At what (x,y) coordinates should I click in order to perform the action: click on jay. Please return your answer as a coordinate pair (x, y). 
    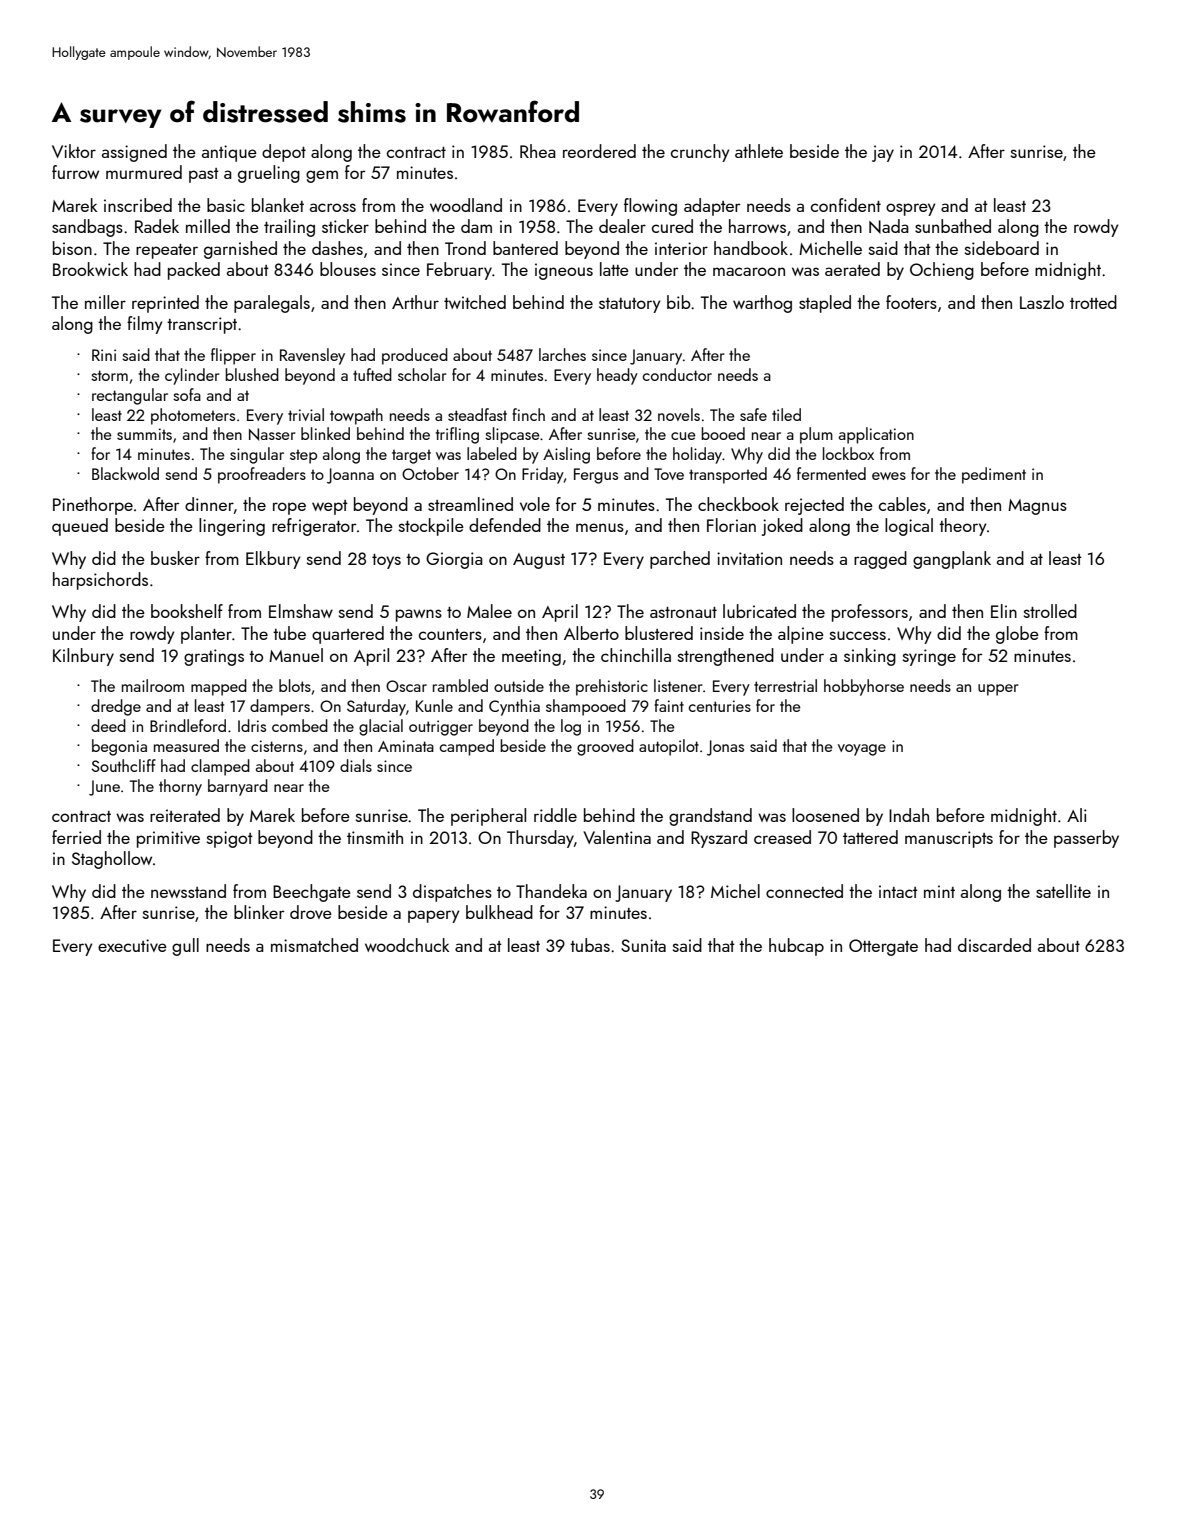
    Looking at the image, I should click on (883, 153).
